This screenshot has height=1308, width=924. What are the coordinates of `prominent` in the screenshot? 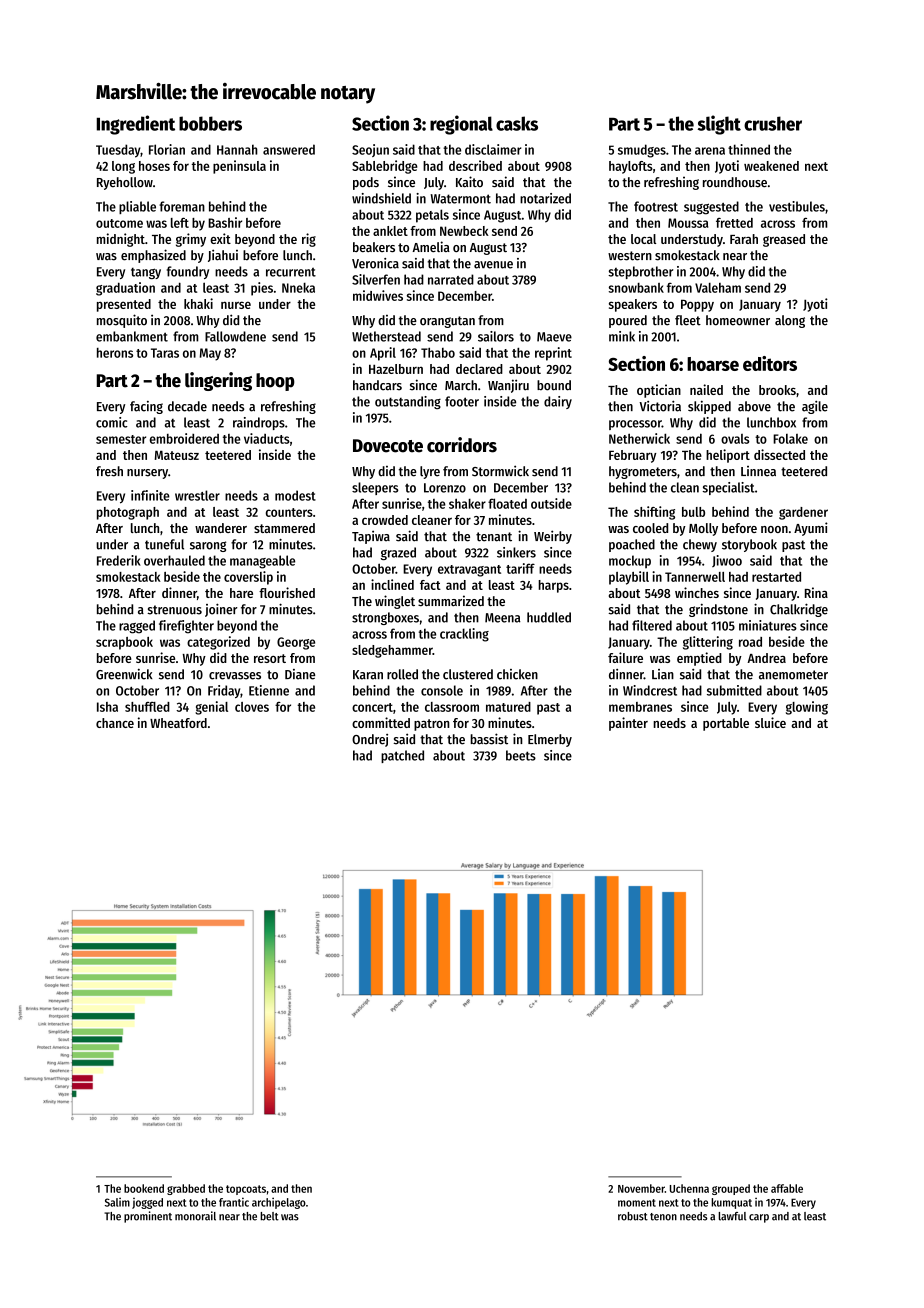 It's located at (148, 1217).
